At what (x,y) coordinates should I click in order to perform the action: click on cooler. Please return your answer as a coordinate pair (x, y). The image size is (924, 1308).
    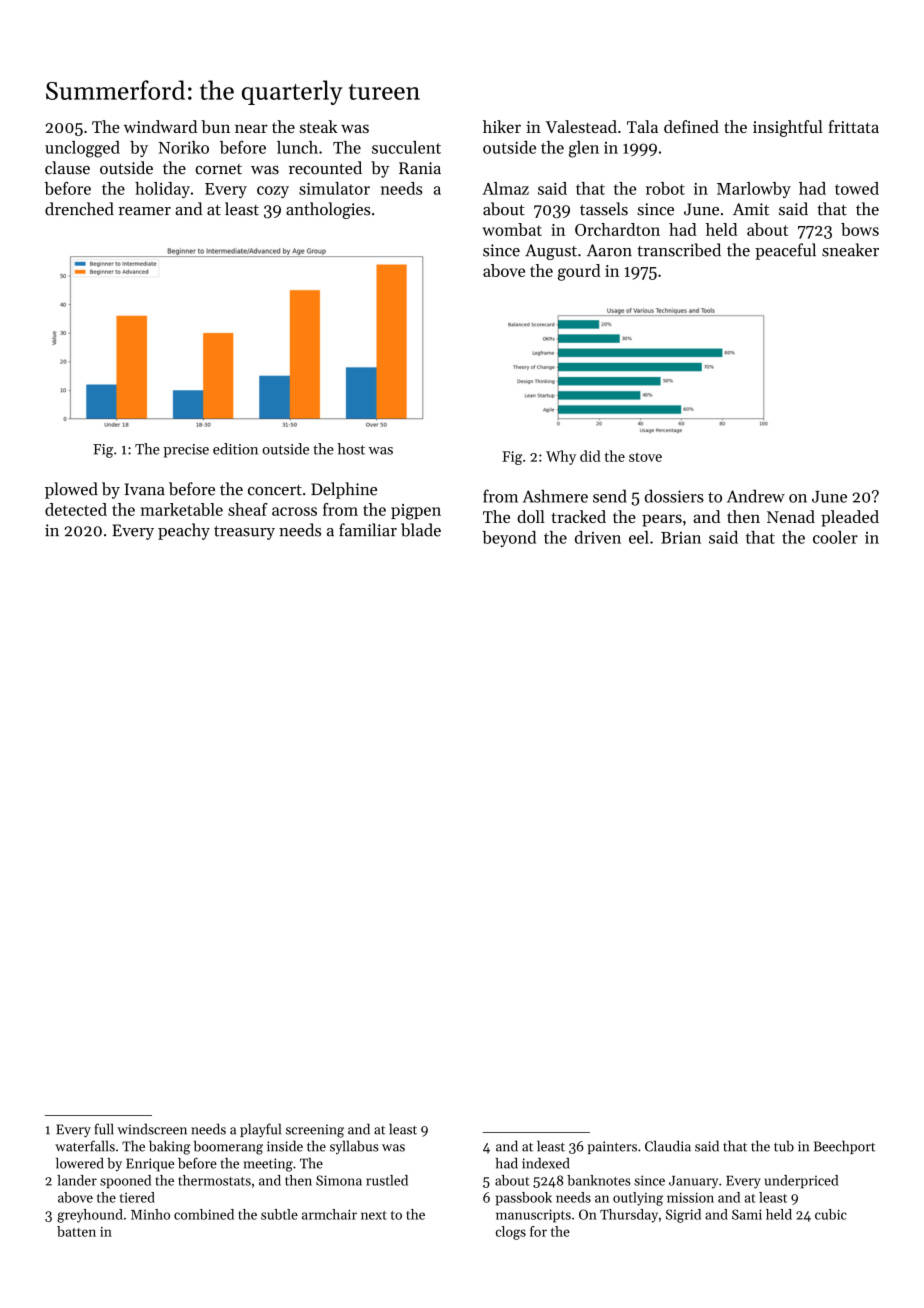
    Looking at the image, I should click on (835, 537).
